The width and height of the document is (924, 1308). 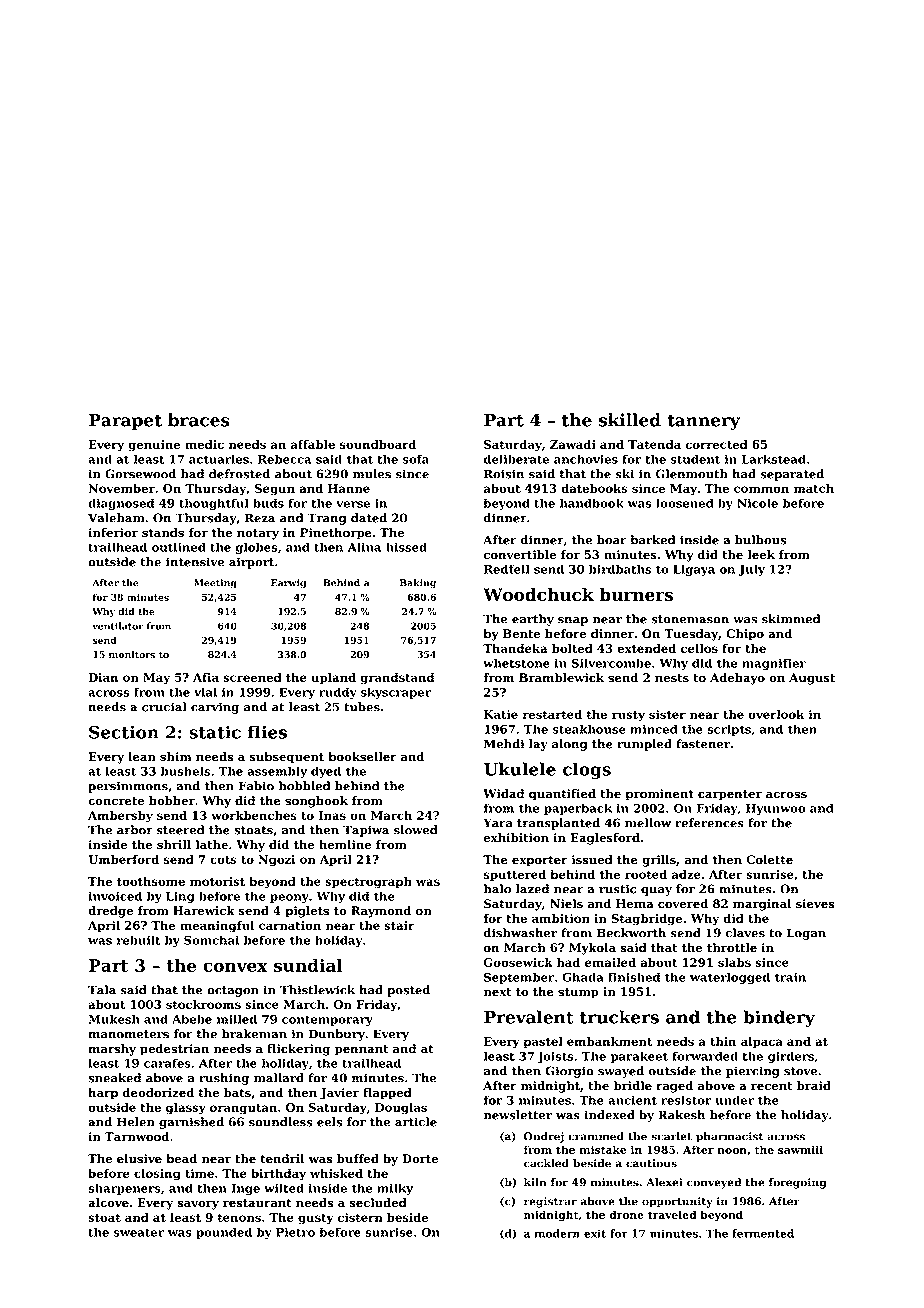 I want to click on Woodchuck, so click(x=538, y=594).
